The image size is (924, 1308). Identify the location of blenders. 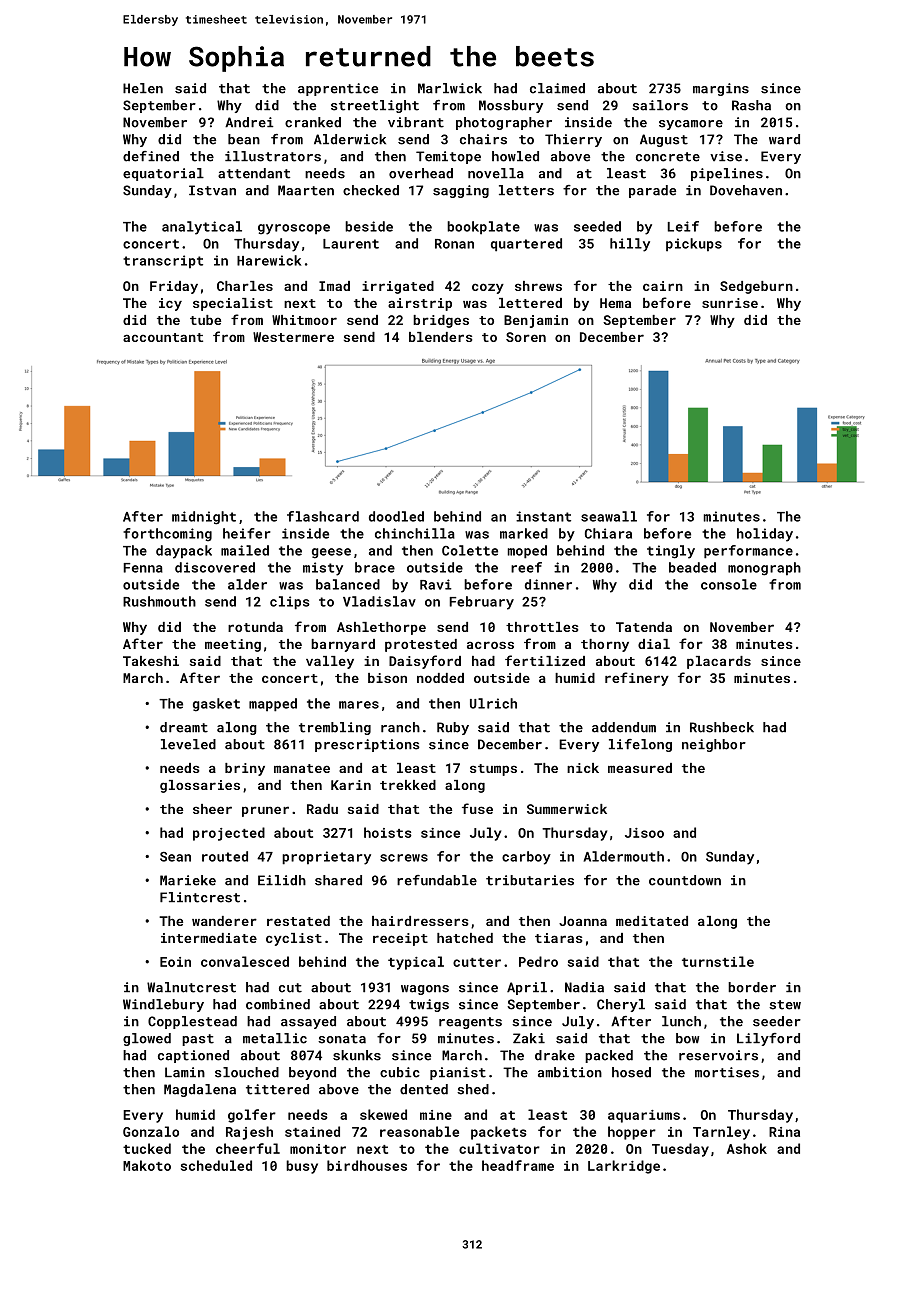
(440, 337).
